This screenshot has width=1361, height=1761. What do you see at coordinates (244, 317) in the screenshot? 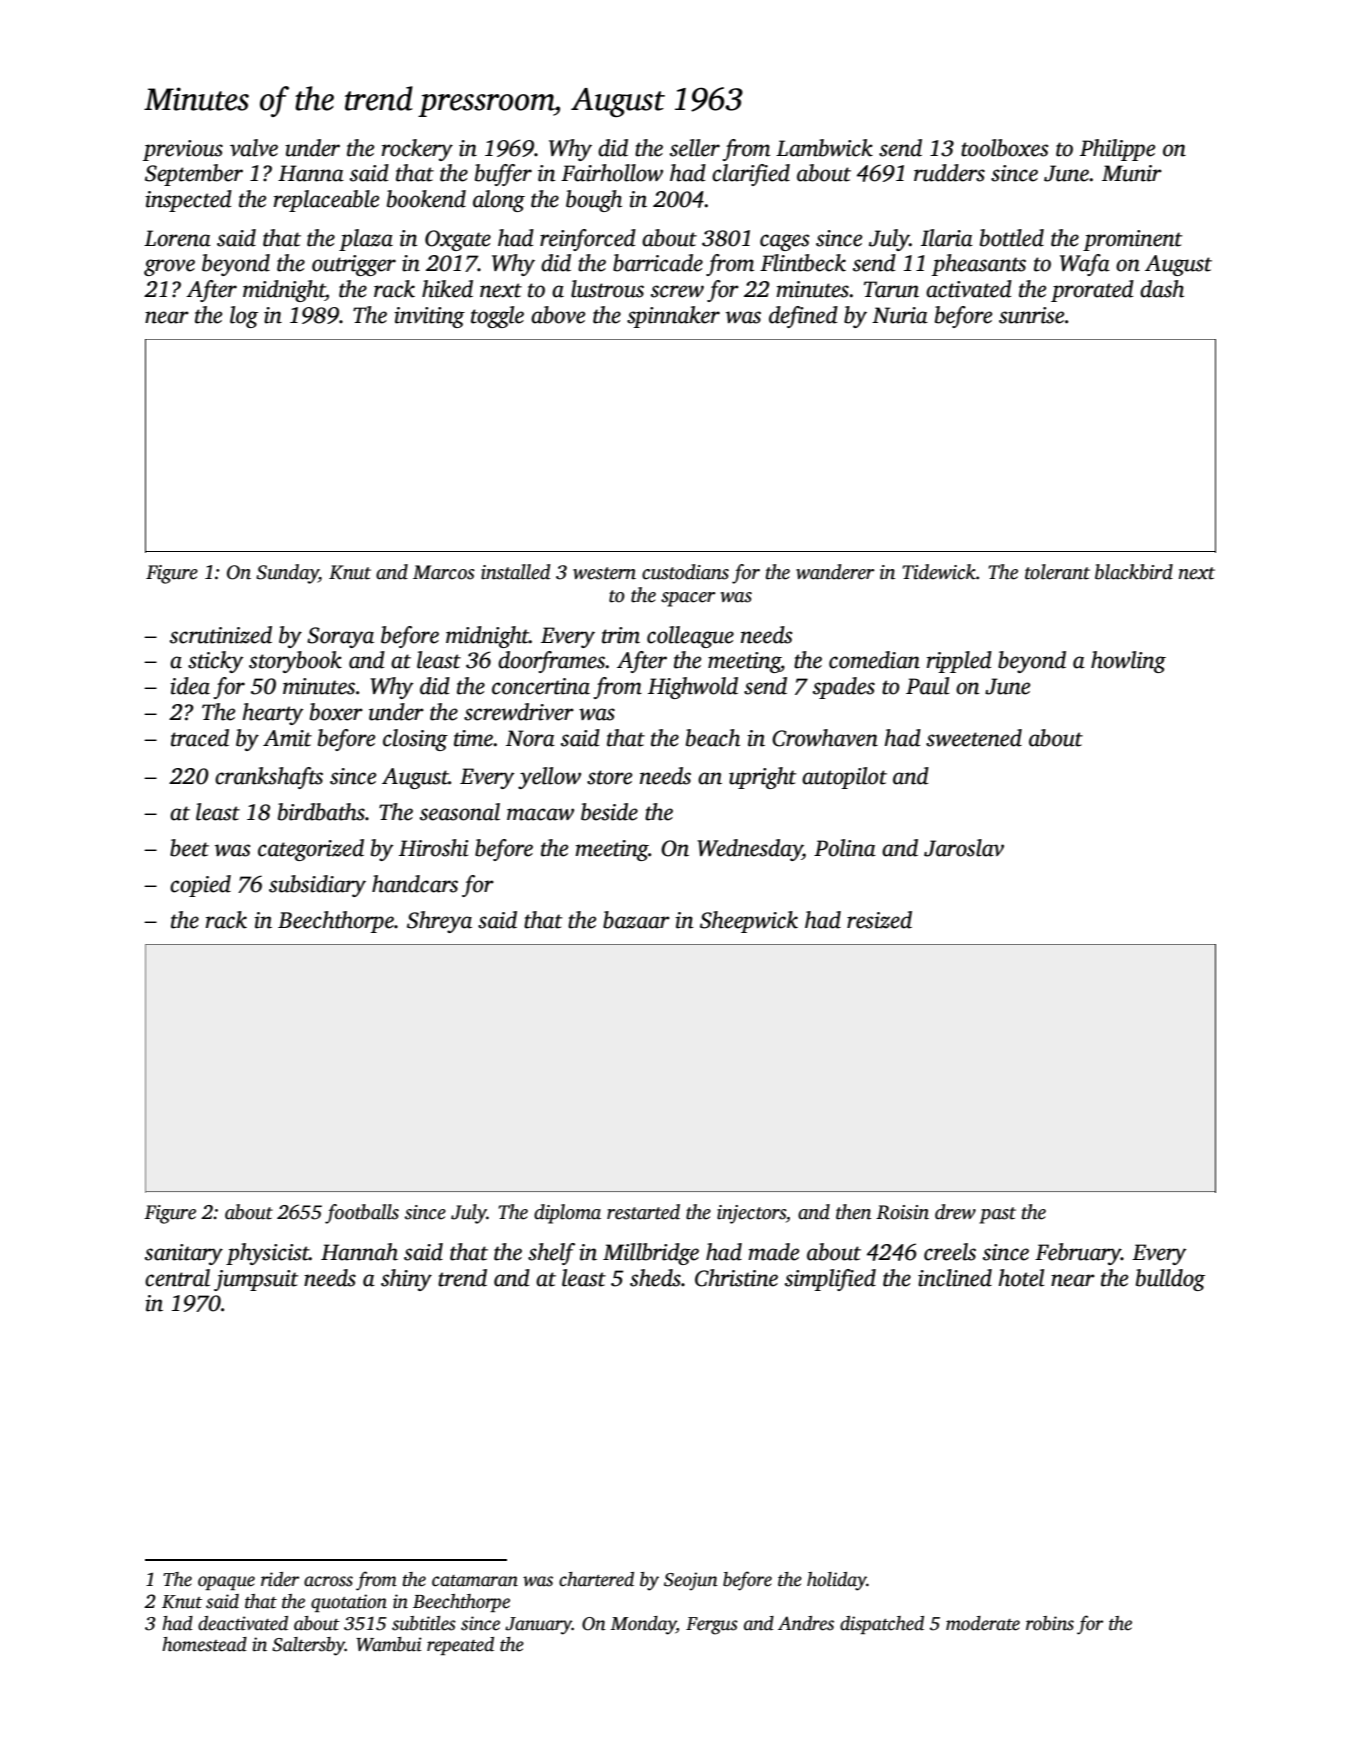
I see `log` at bounding box center [244, 317].
